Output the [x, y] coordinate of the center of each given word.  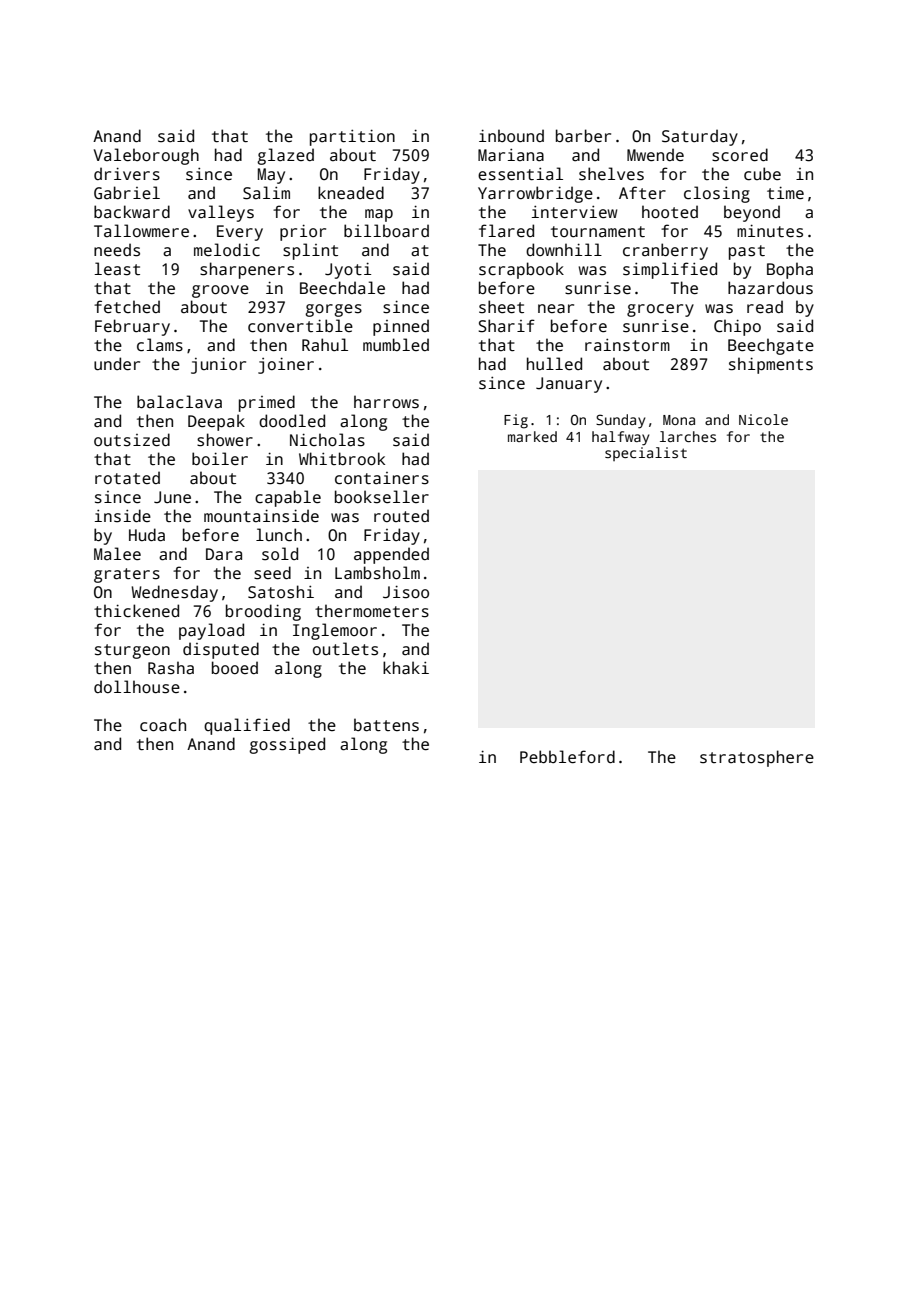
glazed [285, 156]
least [117, 269]
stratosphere [757, 758]
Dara [224, 554]
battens [386, 725]
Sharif [507, 326]
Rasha [171, 668]
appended [391, 555]
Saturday [700, 137]
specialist [646, 454]
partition [352, 137]
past [747, 252]
